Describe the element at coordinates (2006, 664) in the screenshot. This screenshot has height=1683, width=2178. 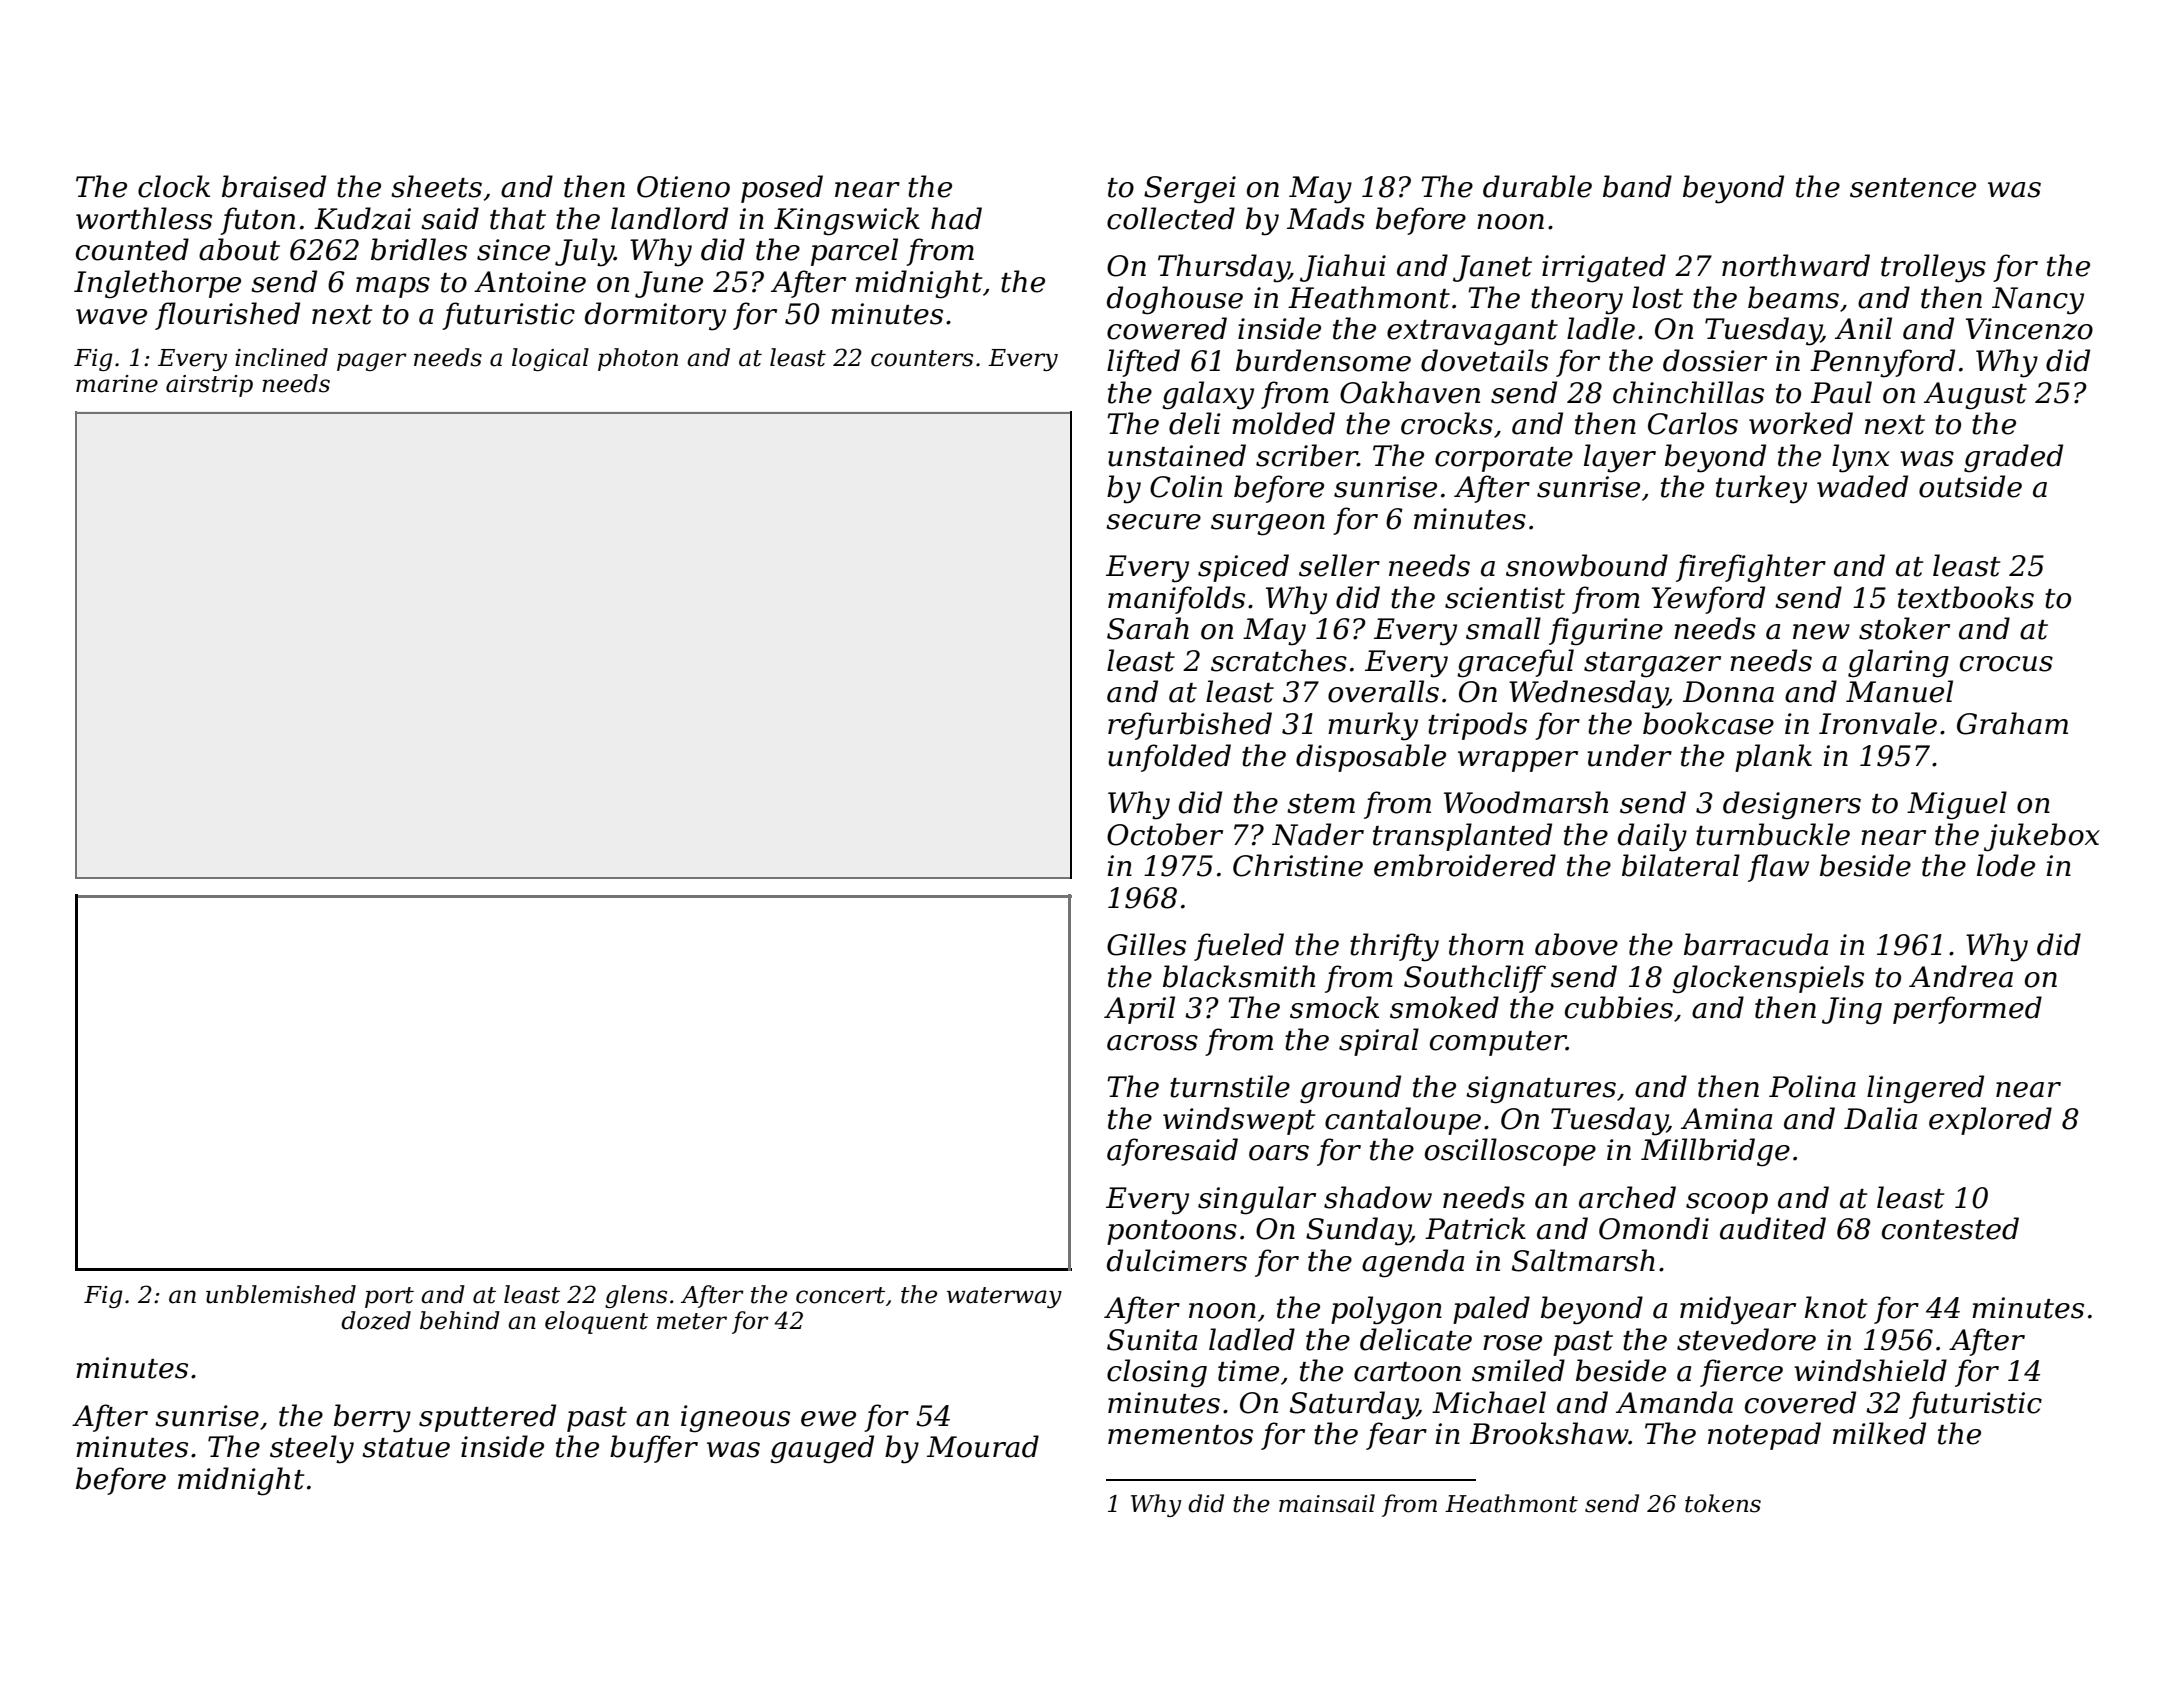
I see `crocus` at that location.
